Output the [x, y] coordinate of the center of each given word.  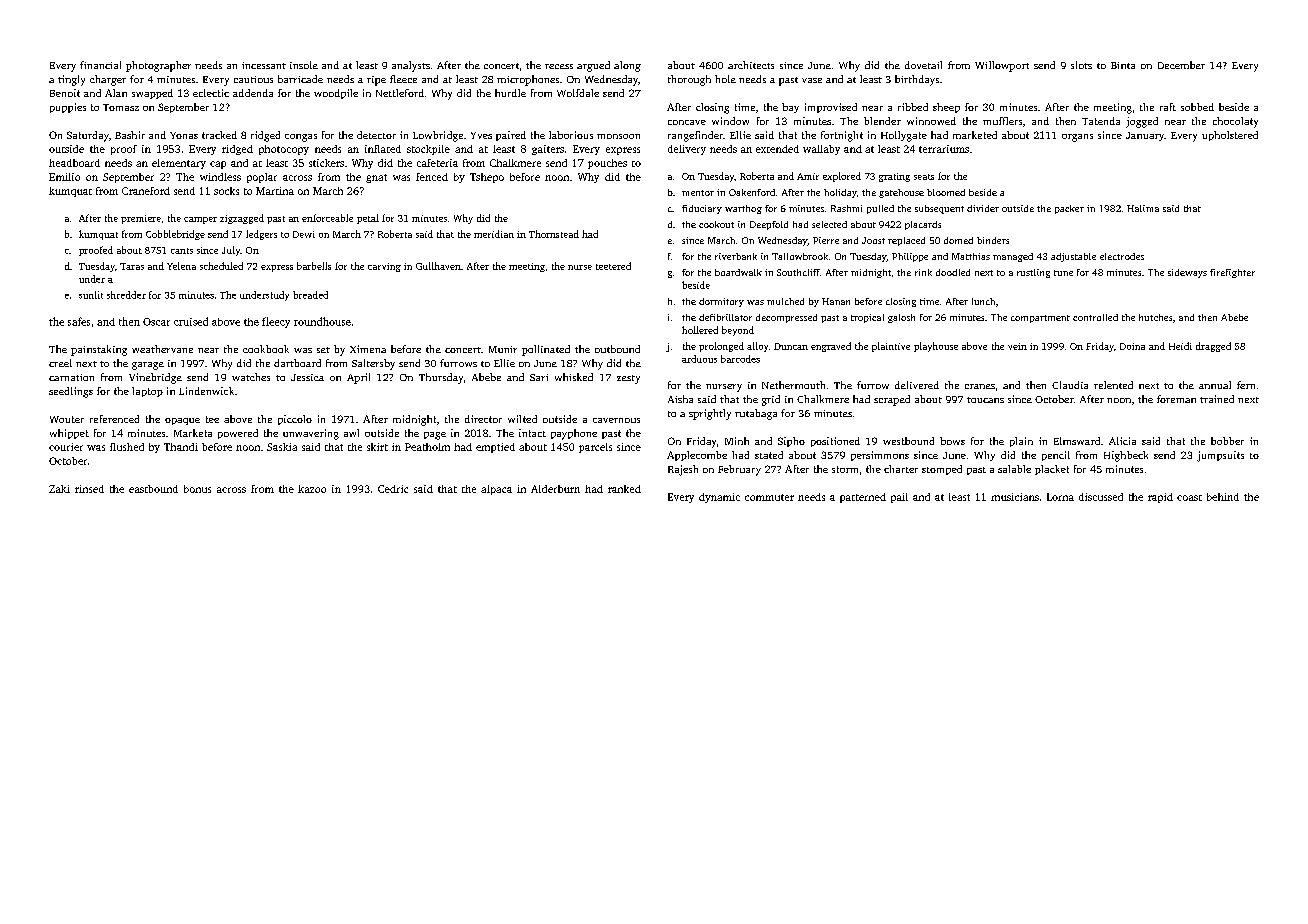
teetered [613, 266]
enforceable [327, 218]
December [1181, 65]
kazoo [312, 489]
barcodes [740, 359]
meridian [494, 234]
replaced [906, 241]
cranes [980, 386]
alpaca [496, 490]
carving [384, 267]
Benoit [65, 93]
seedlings [71, 392]
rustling [1033, 273]
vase [812, 80]
